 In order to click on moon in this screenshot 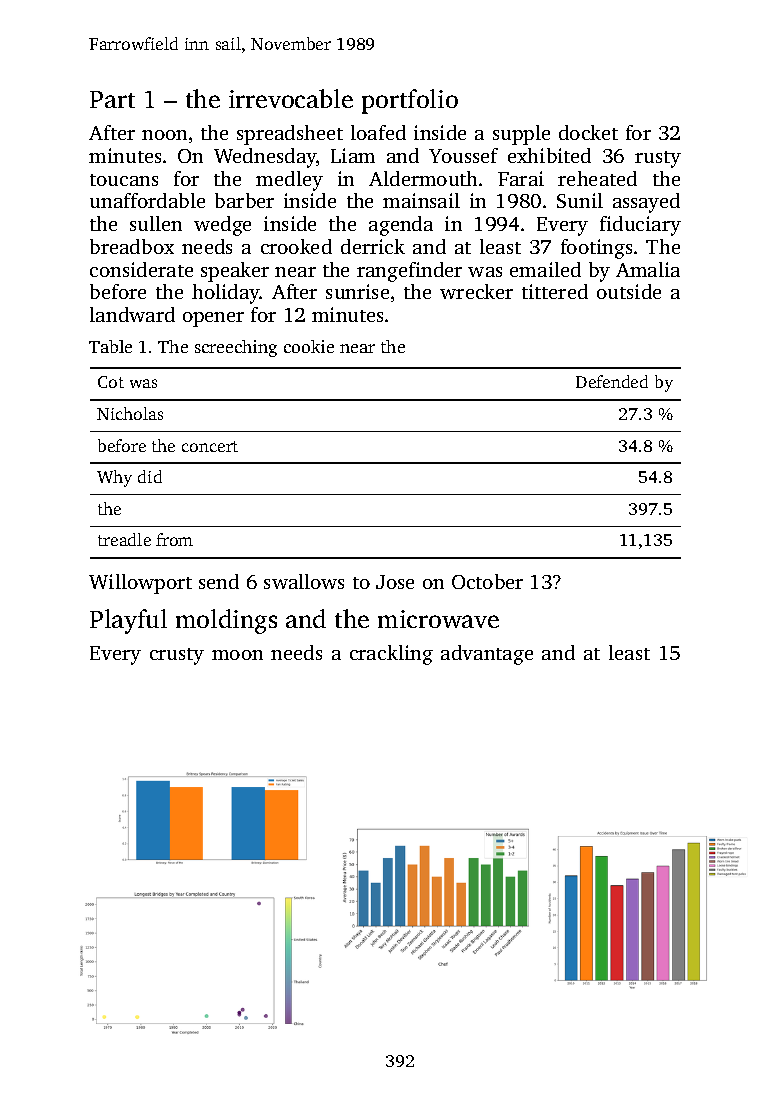, I will do `click(237, 655)`.
